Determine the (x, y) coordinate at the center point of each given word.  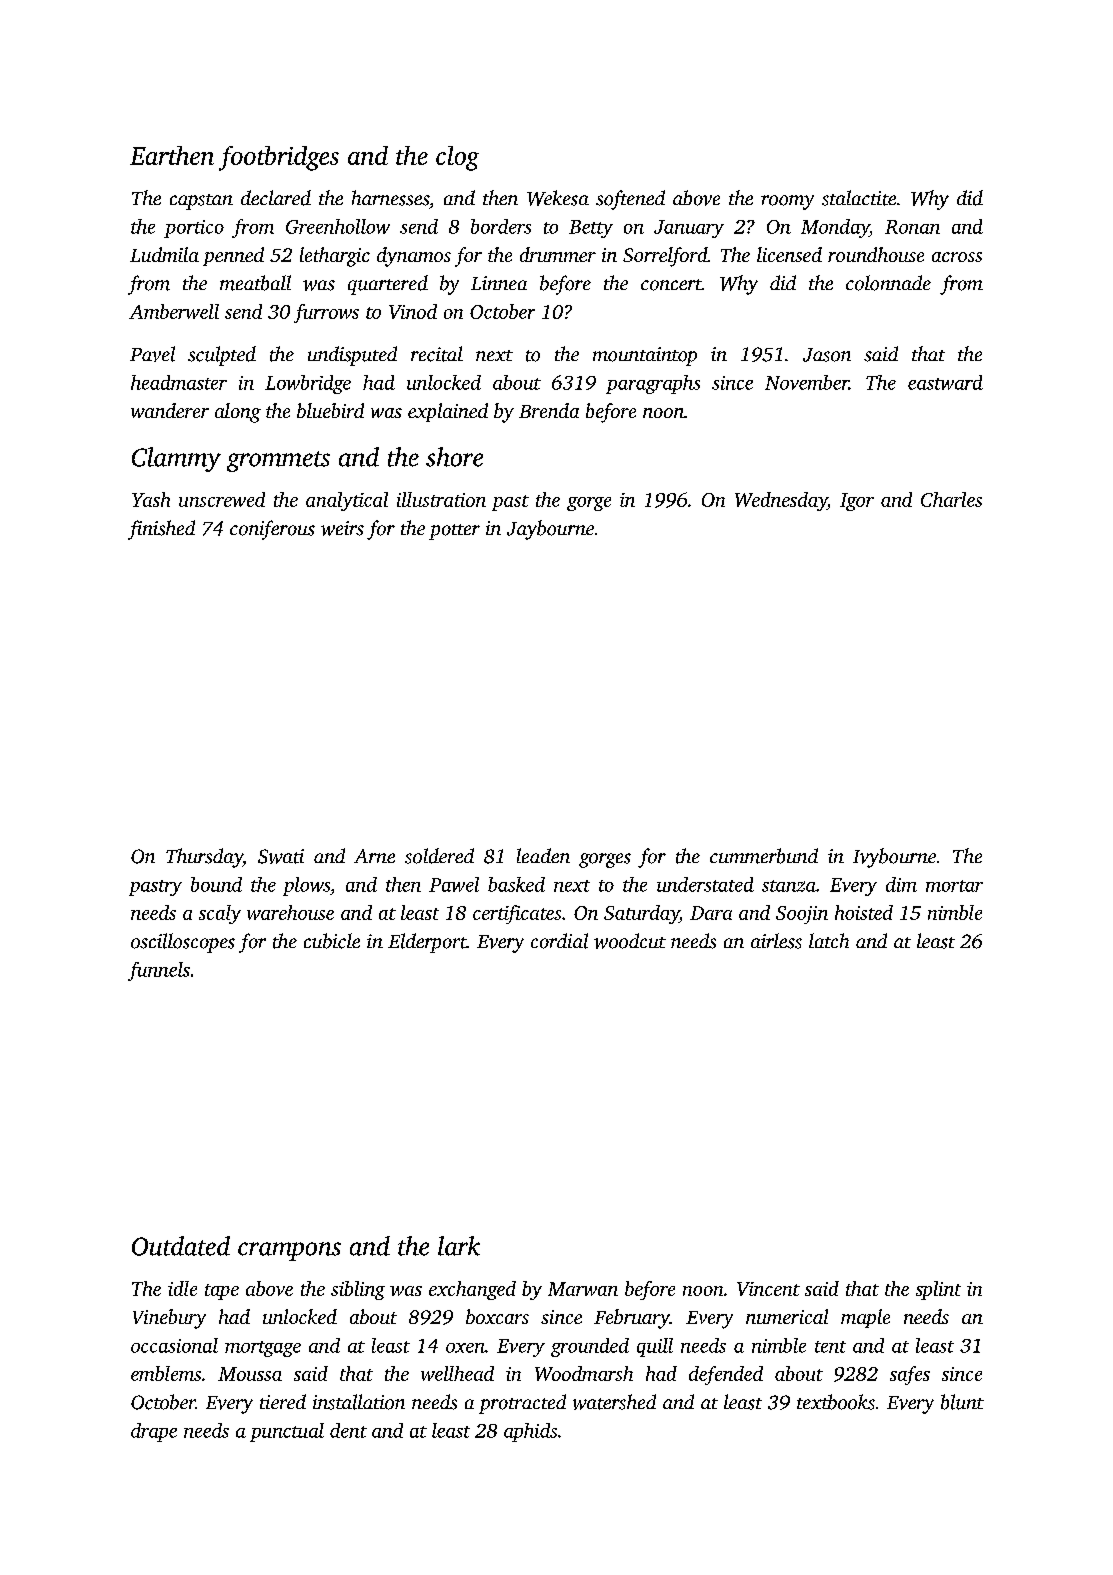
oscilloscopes (183, 943)
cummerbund (764, 856)
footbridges (279, 158)
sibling (358, 1290)
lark (459, 1246)
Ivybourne (894, 858)
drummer (558, 254)
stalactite (859, 198)
